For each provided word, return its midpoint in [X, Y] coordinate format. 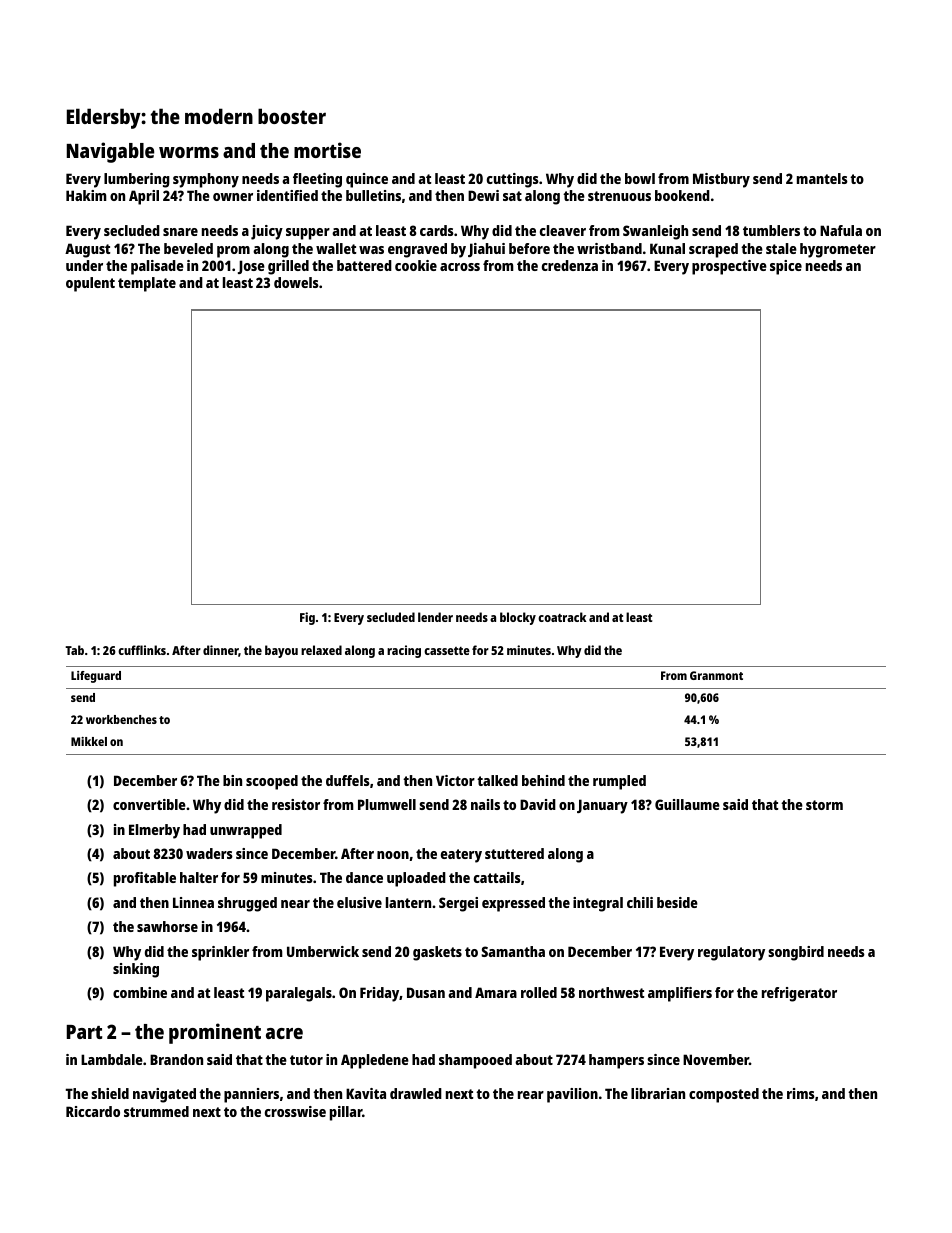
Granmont [716, 675]
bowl [640, 178]
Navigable [110, 152]
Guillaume [687, 804]
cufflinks [142, 650]
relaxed [321, 650]
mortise [327, 150]
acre [284, 1033]
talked [497, 780]
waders [209, 853]
